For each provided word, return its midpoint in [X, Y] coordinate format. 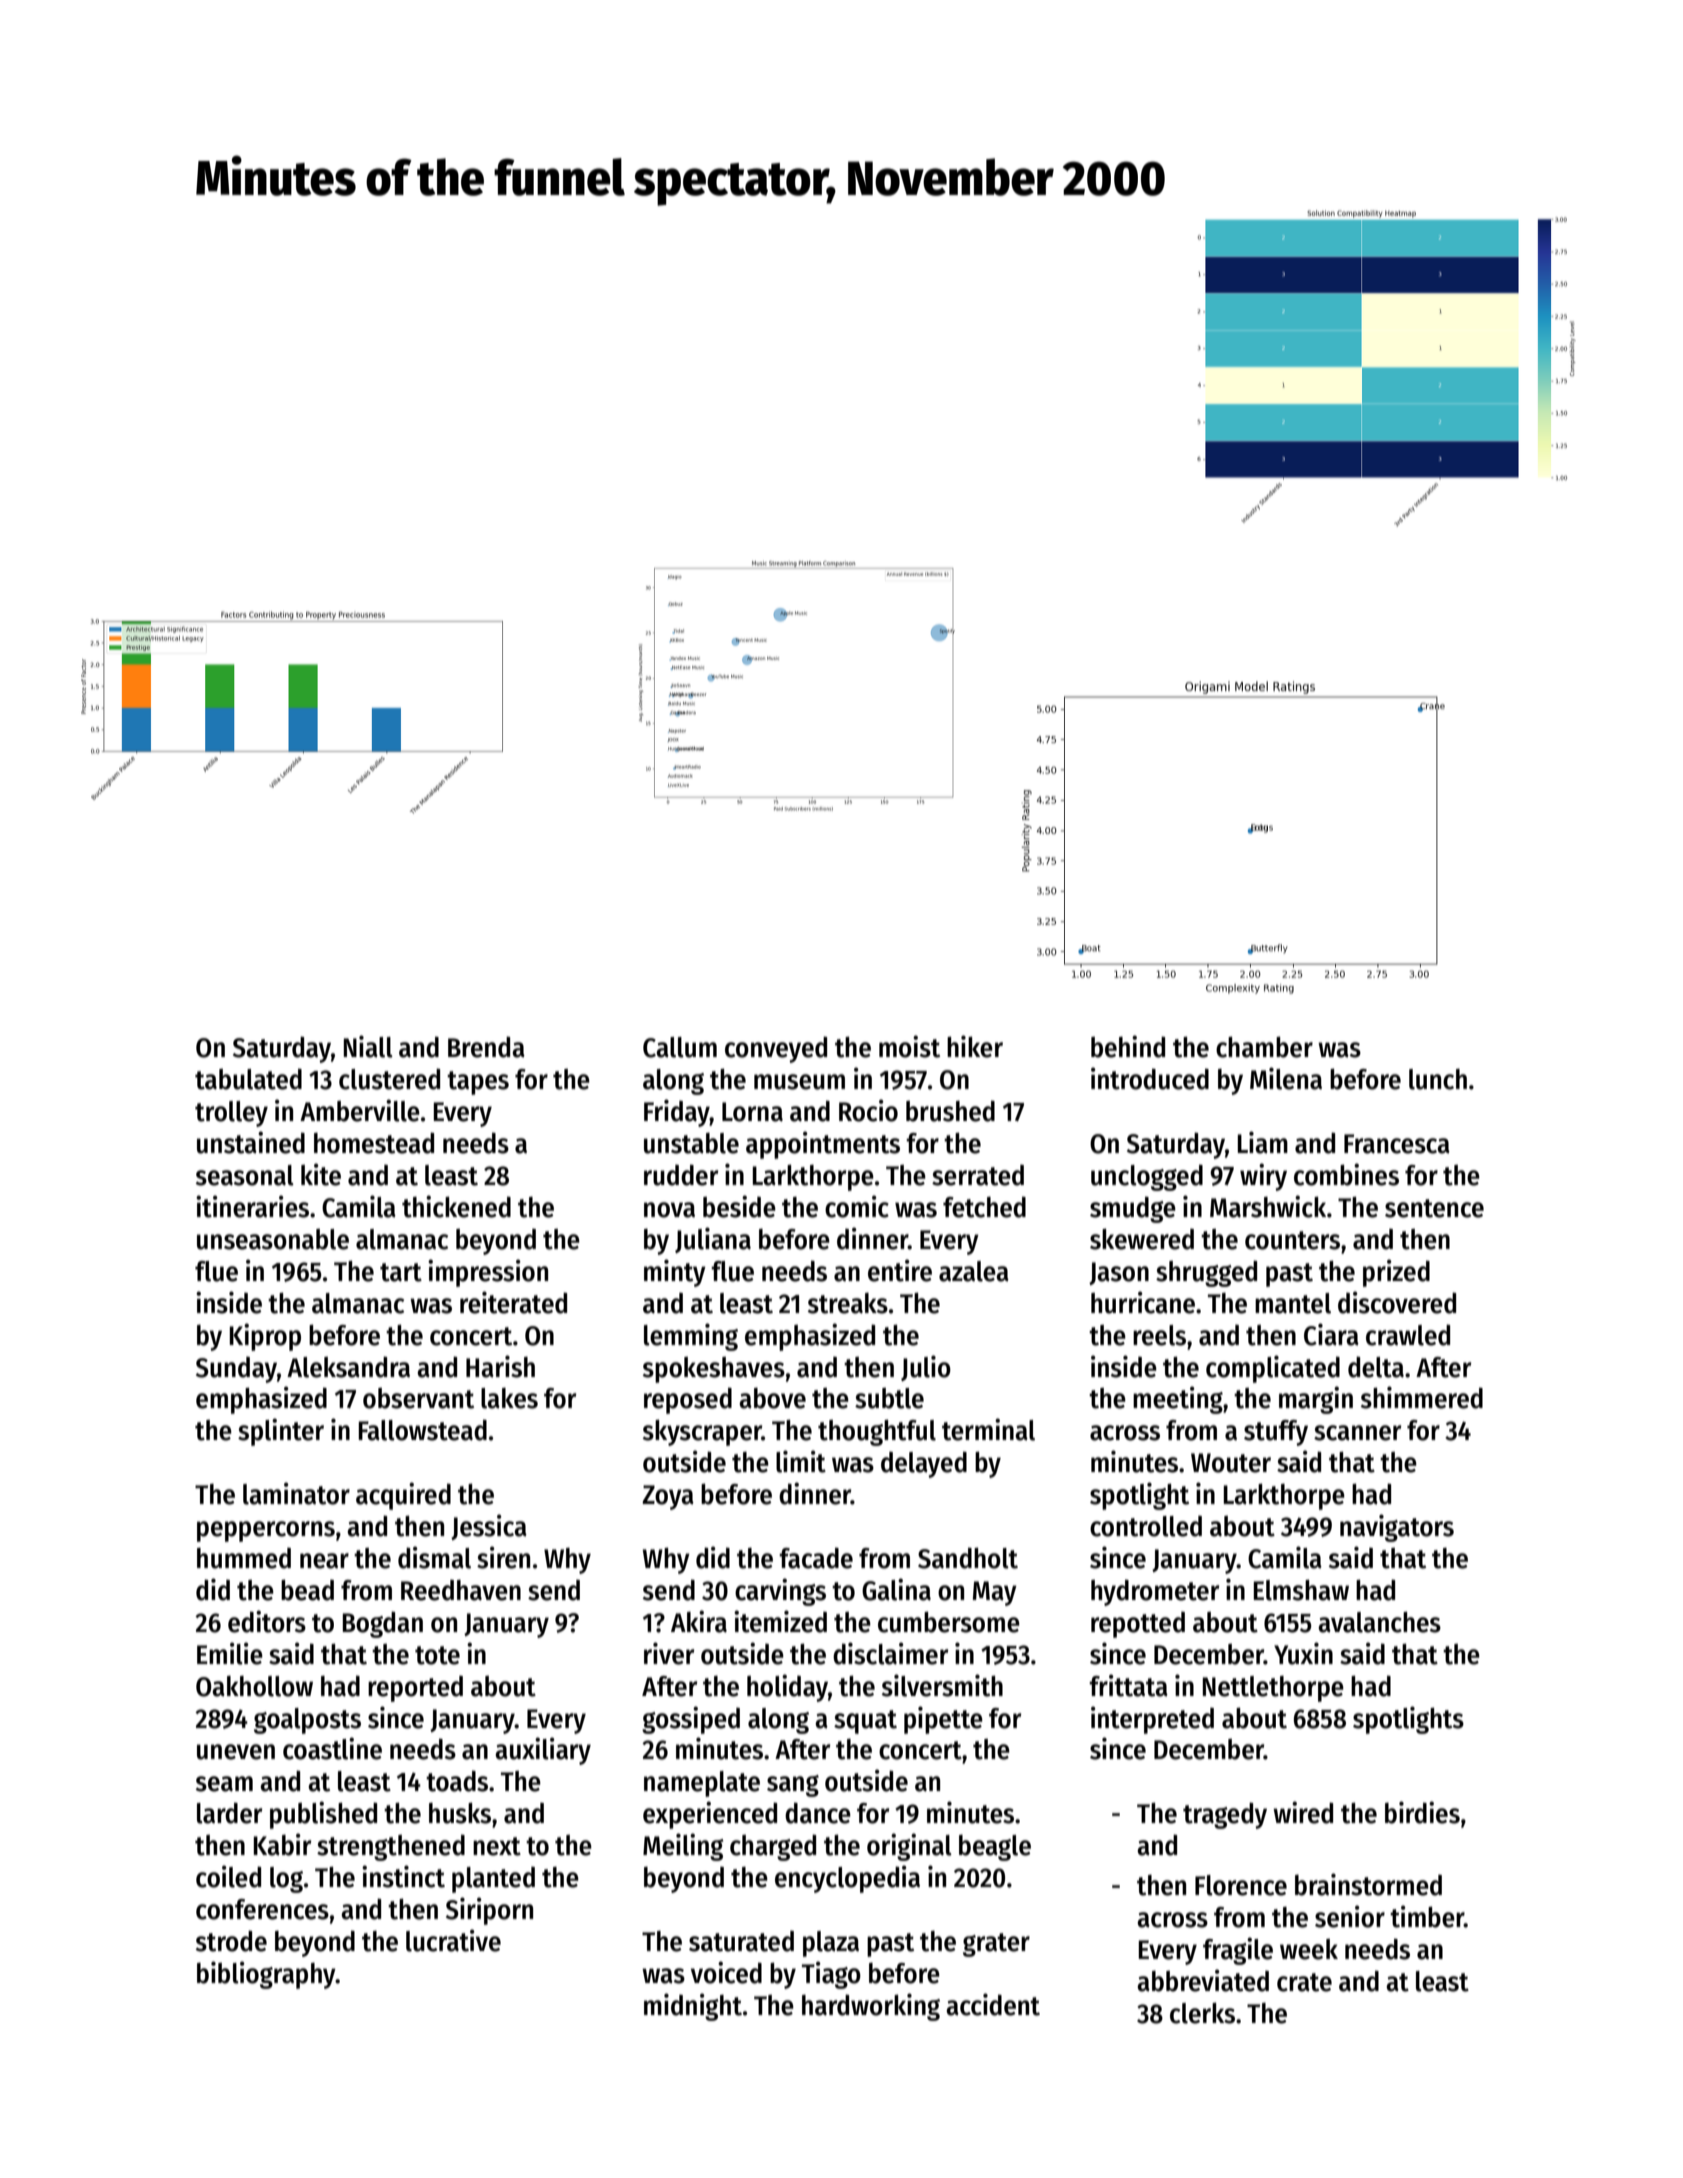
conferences [262, 1909]
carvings [780, 1592]
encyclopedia [847, 1879]
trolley [231, 1114]
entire [900, 1270]
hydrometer [1155, 1592]
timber [1427, 1916]
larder [229, 1813]
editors [267, 1621]
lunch [1438, 1079]
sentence [1434, 1208]
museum [799, 1082]
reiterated [513, 1302]
